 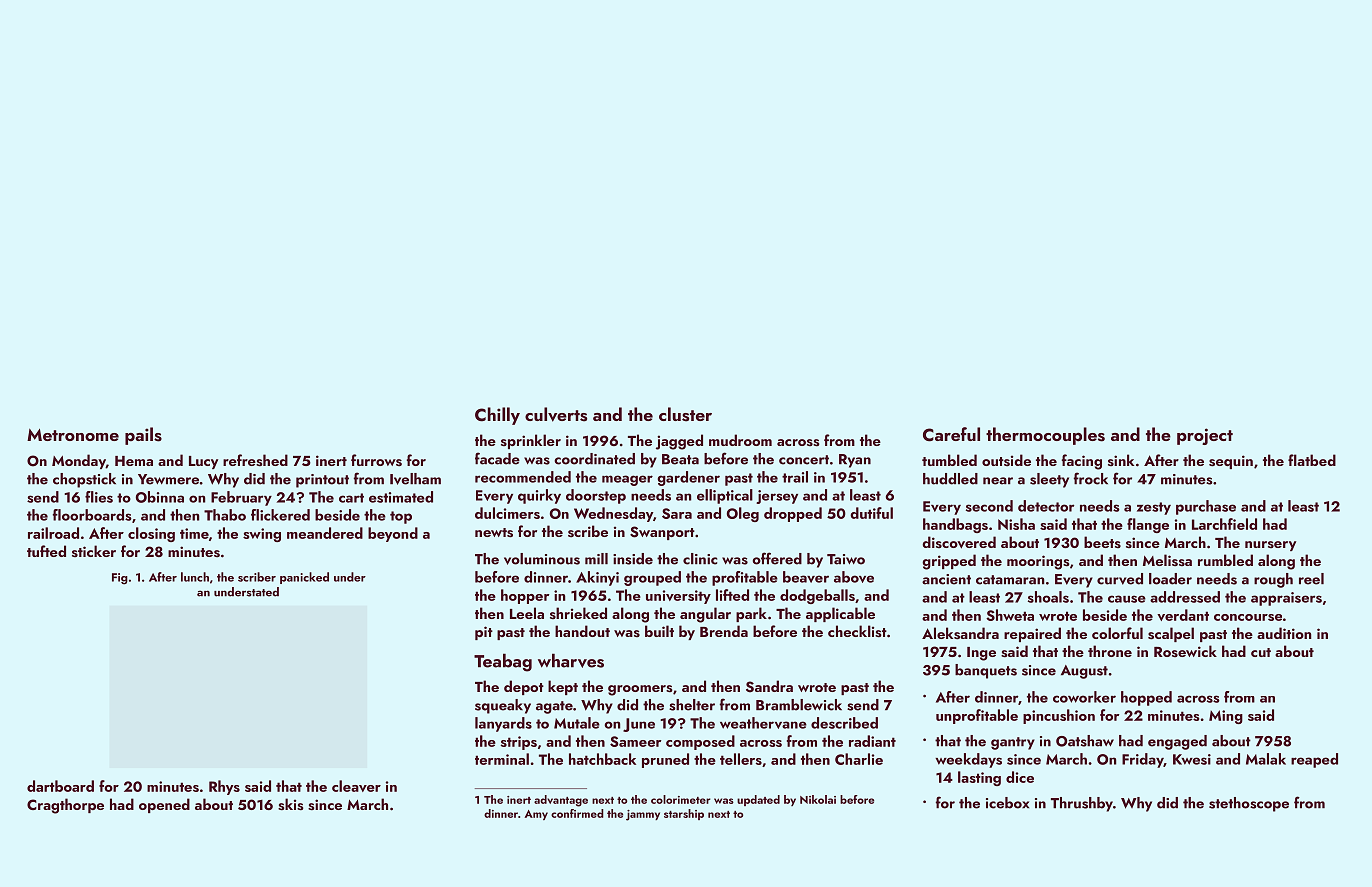 I want to click on pails, so click(x=143, y=436).
